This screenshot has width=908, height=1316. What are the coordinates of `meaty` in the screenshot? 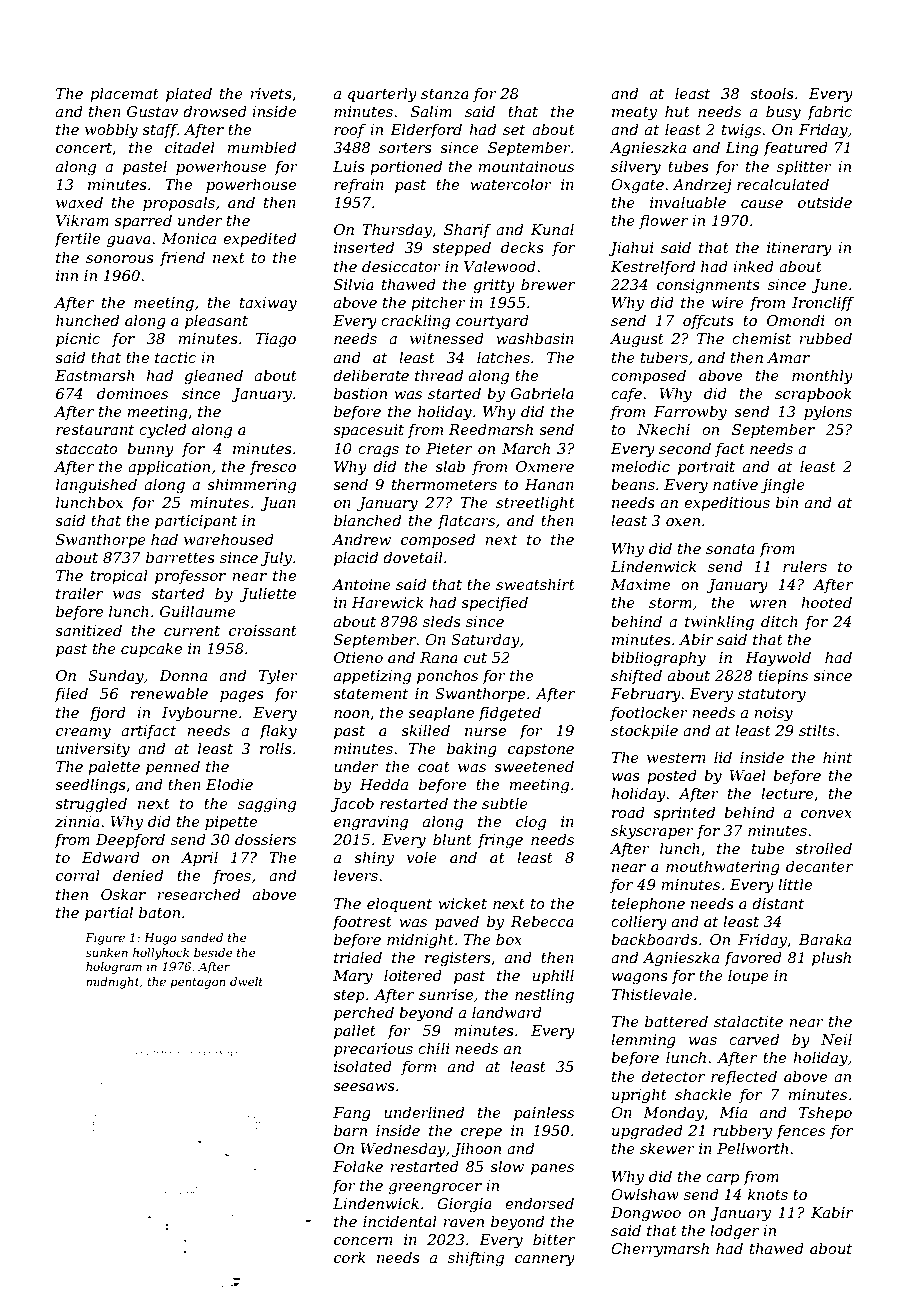 It's located at (634, 114).
